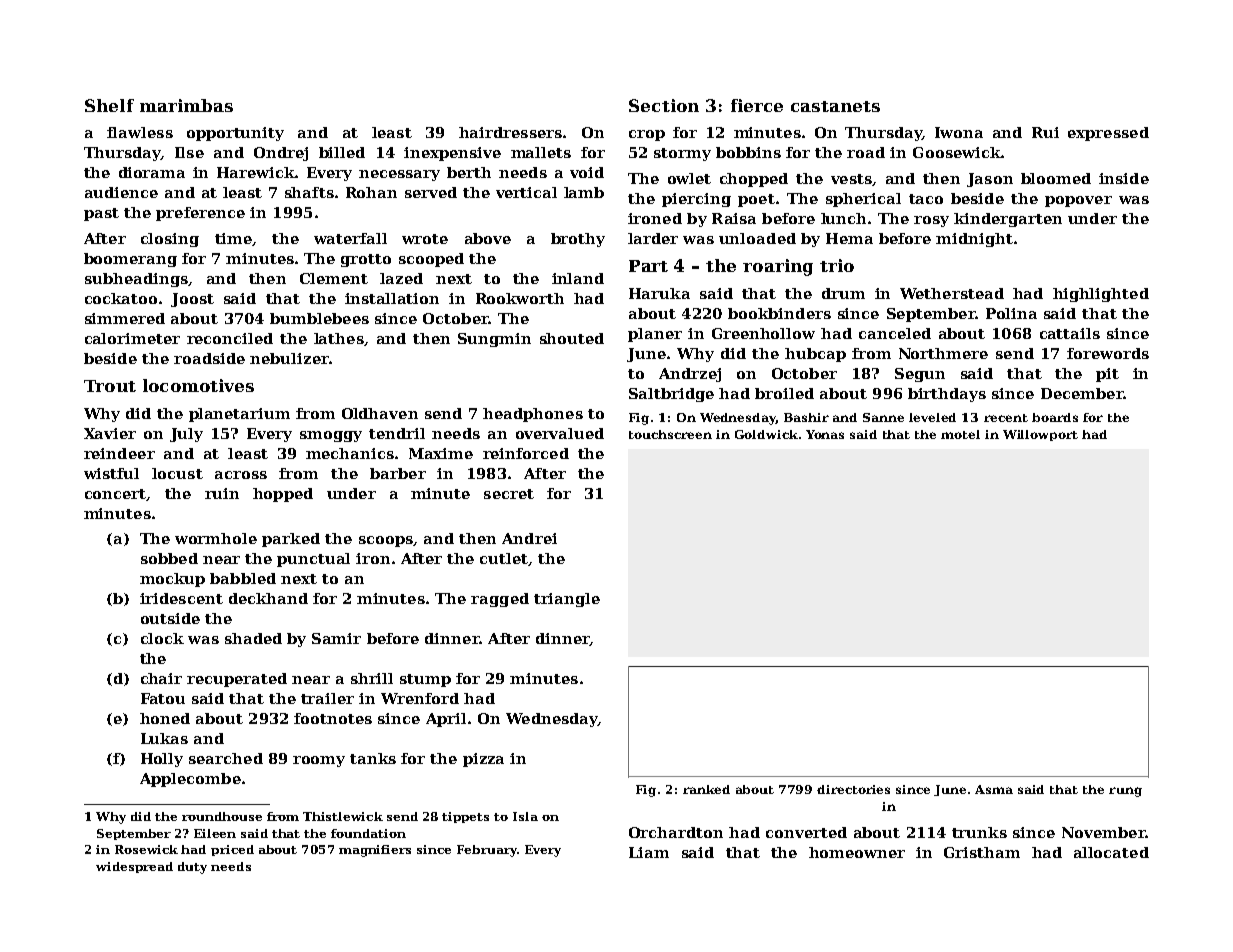  What do you see at coordinates (664, 105) in the image?
I see `Section` at bounding box center [664, 105].
